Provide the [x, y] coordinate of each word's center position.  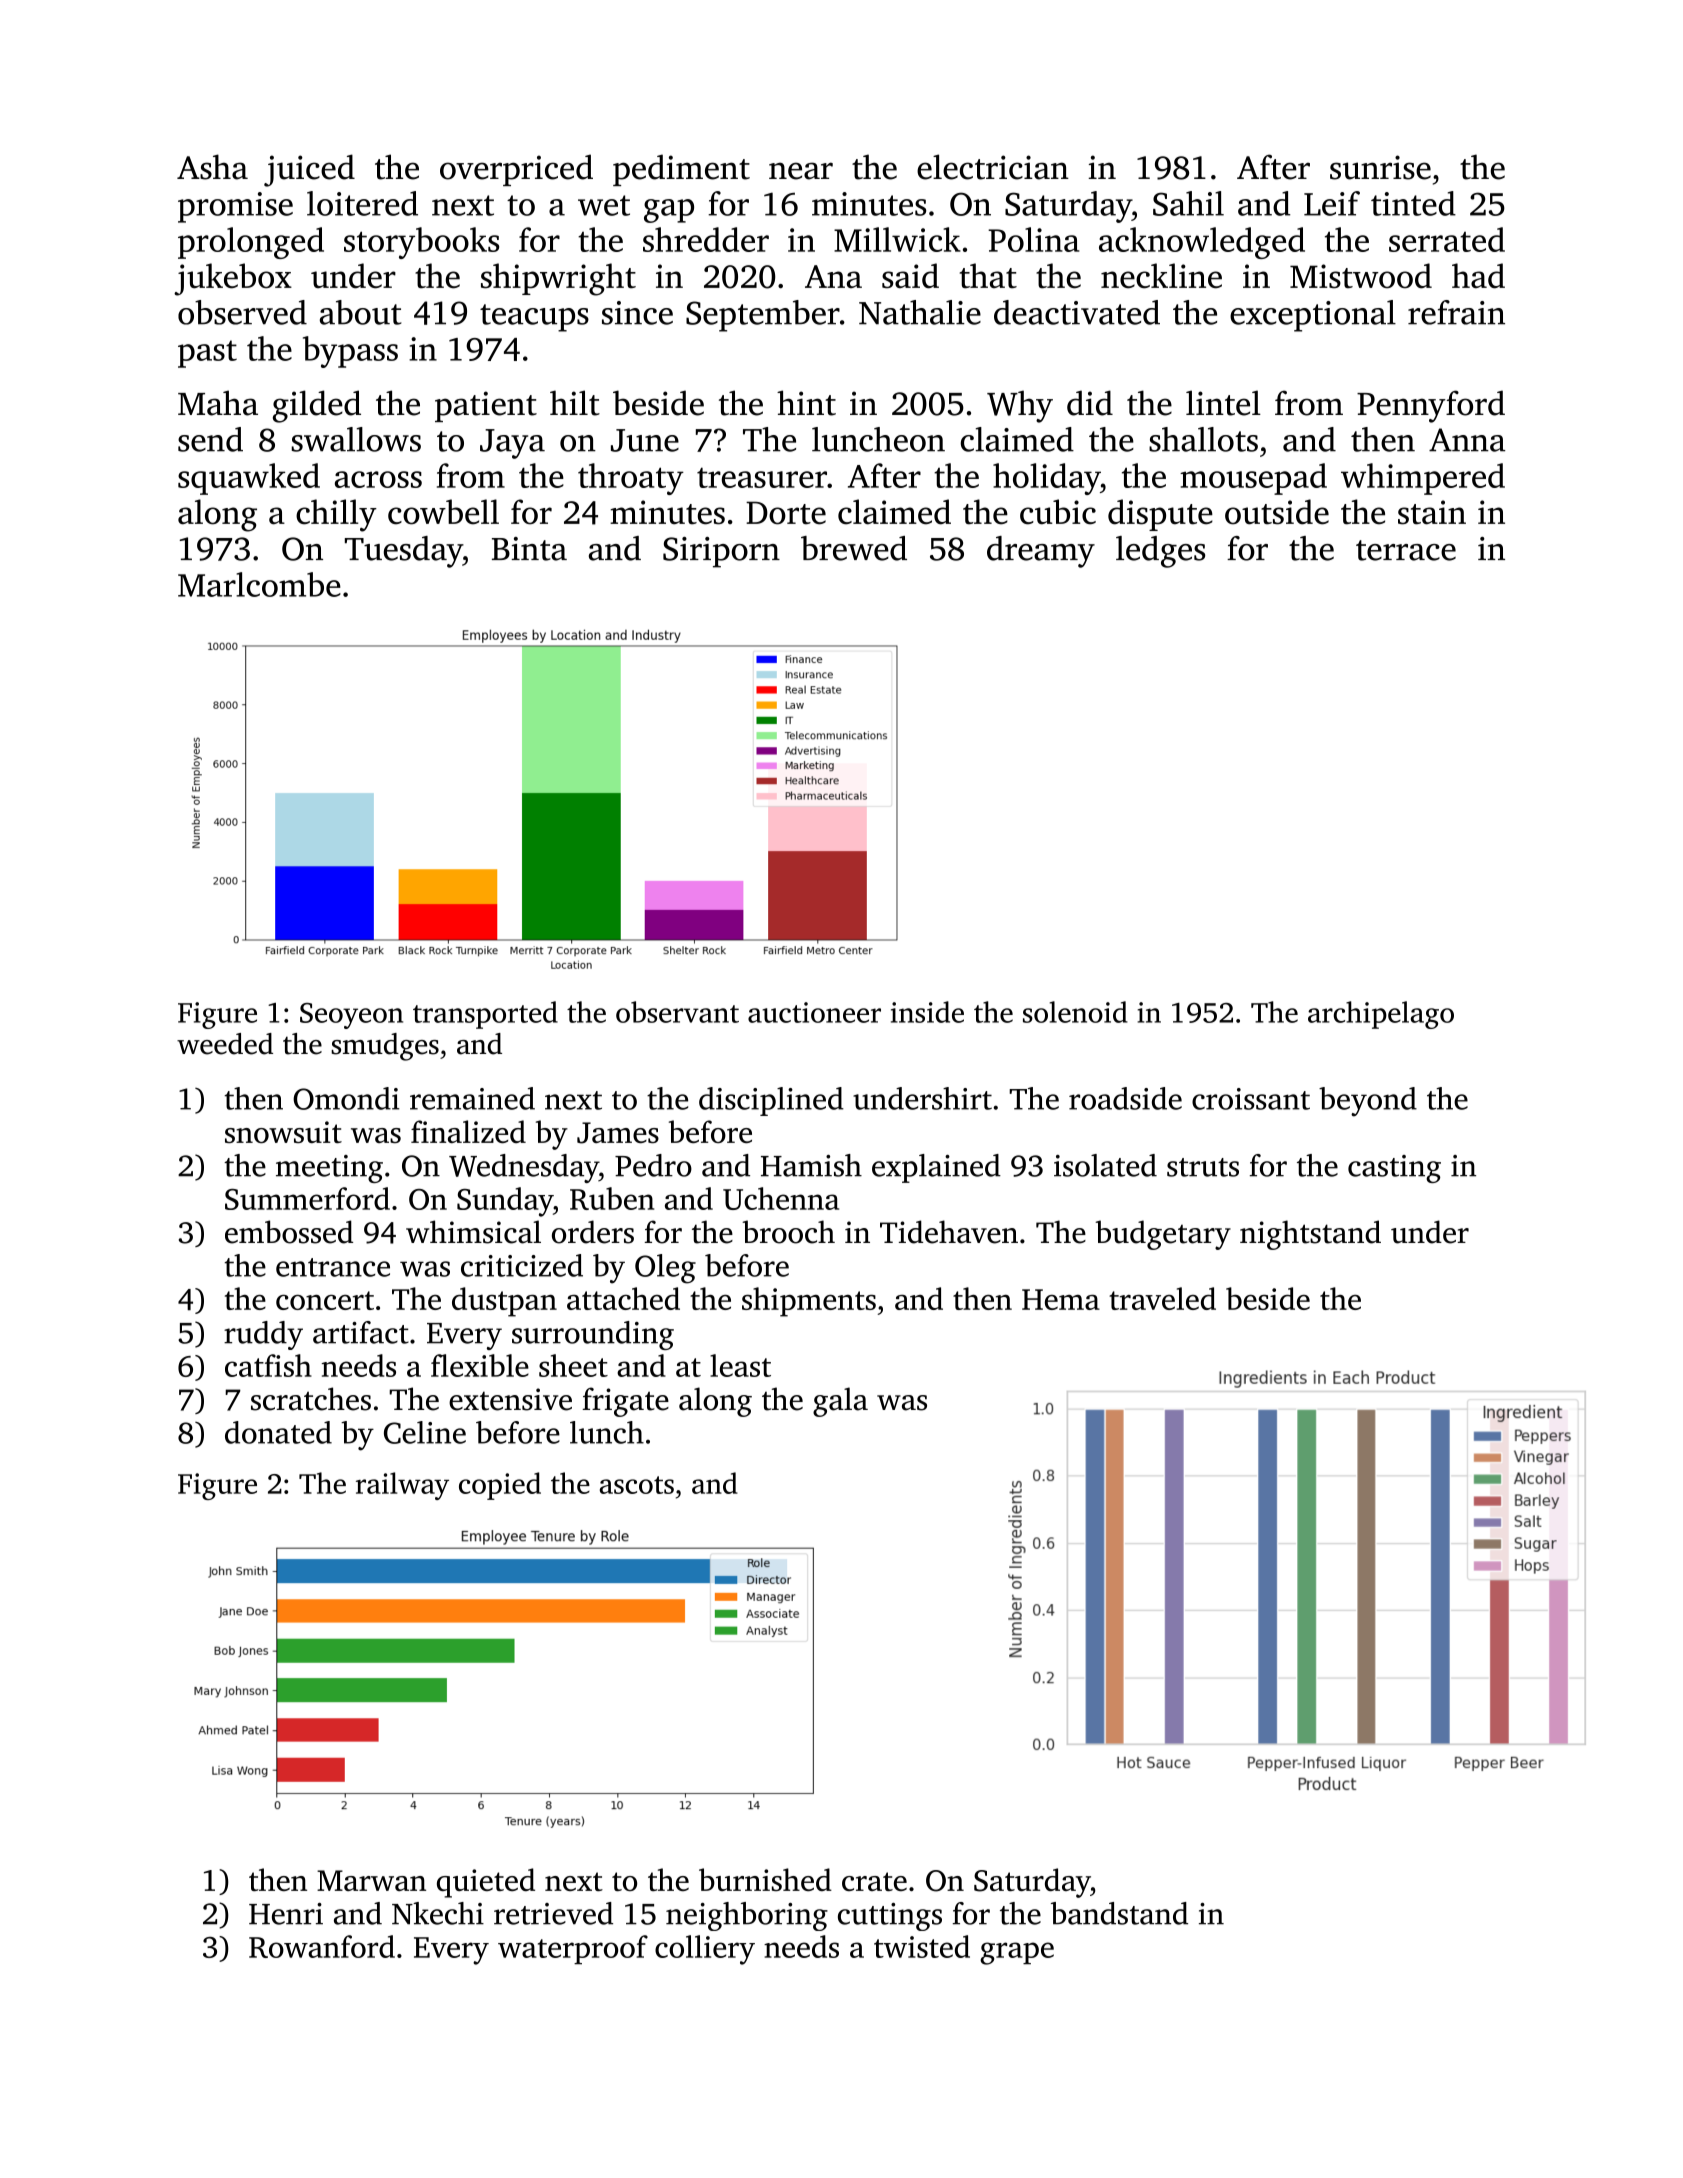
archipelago [1381, 1015]
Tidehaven [949, 1232]
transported [485, 1015]
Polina [1033, 239]
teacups [534, 318]
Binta [529, 549]
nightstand [1310, 1235]
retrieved [553, 1913]
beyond [1368, 1102]
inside [927, 1012]
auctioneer [814, 1012]
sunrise [1380, 167]
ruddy [263, 1335]
